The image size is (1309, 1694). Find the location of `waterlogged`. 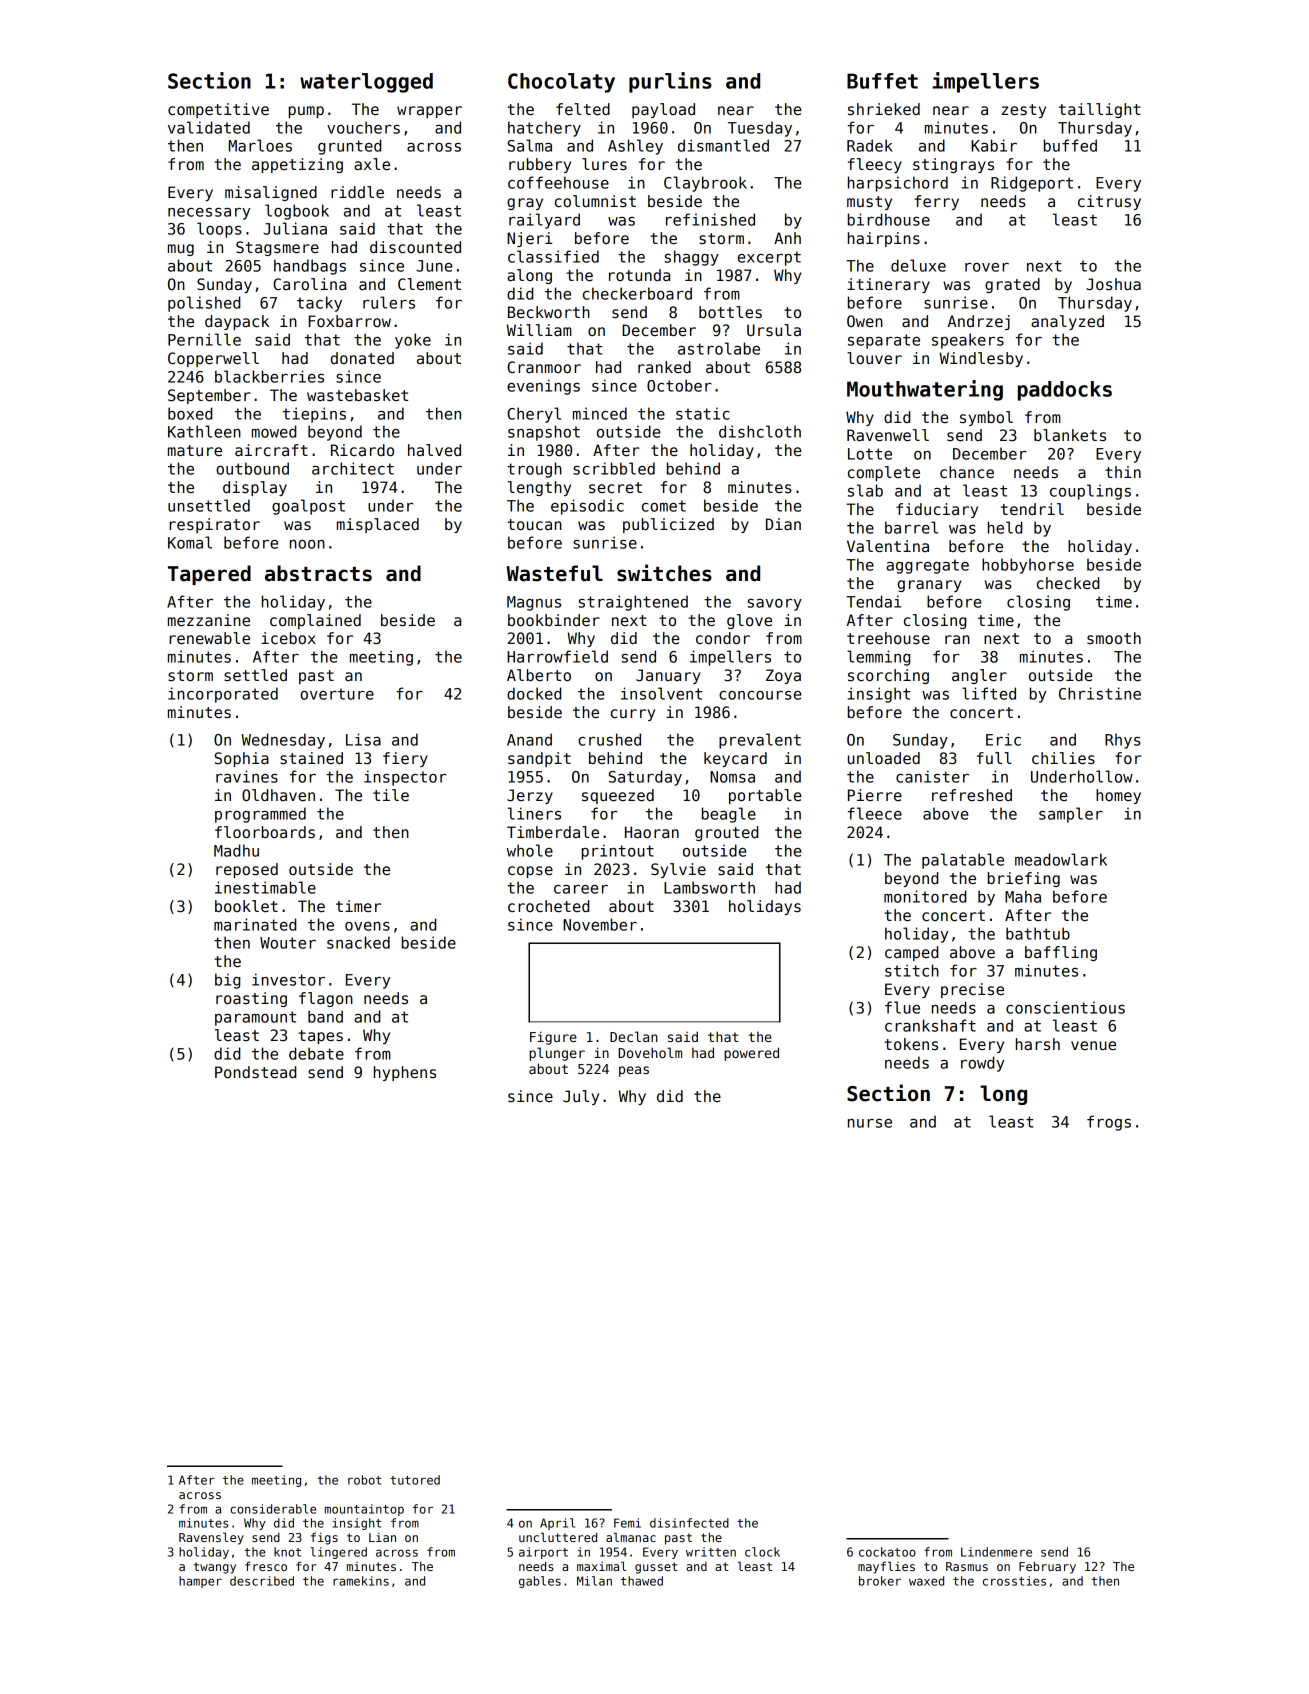

waterlogged is located at coordinates (366, 83).
